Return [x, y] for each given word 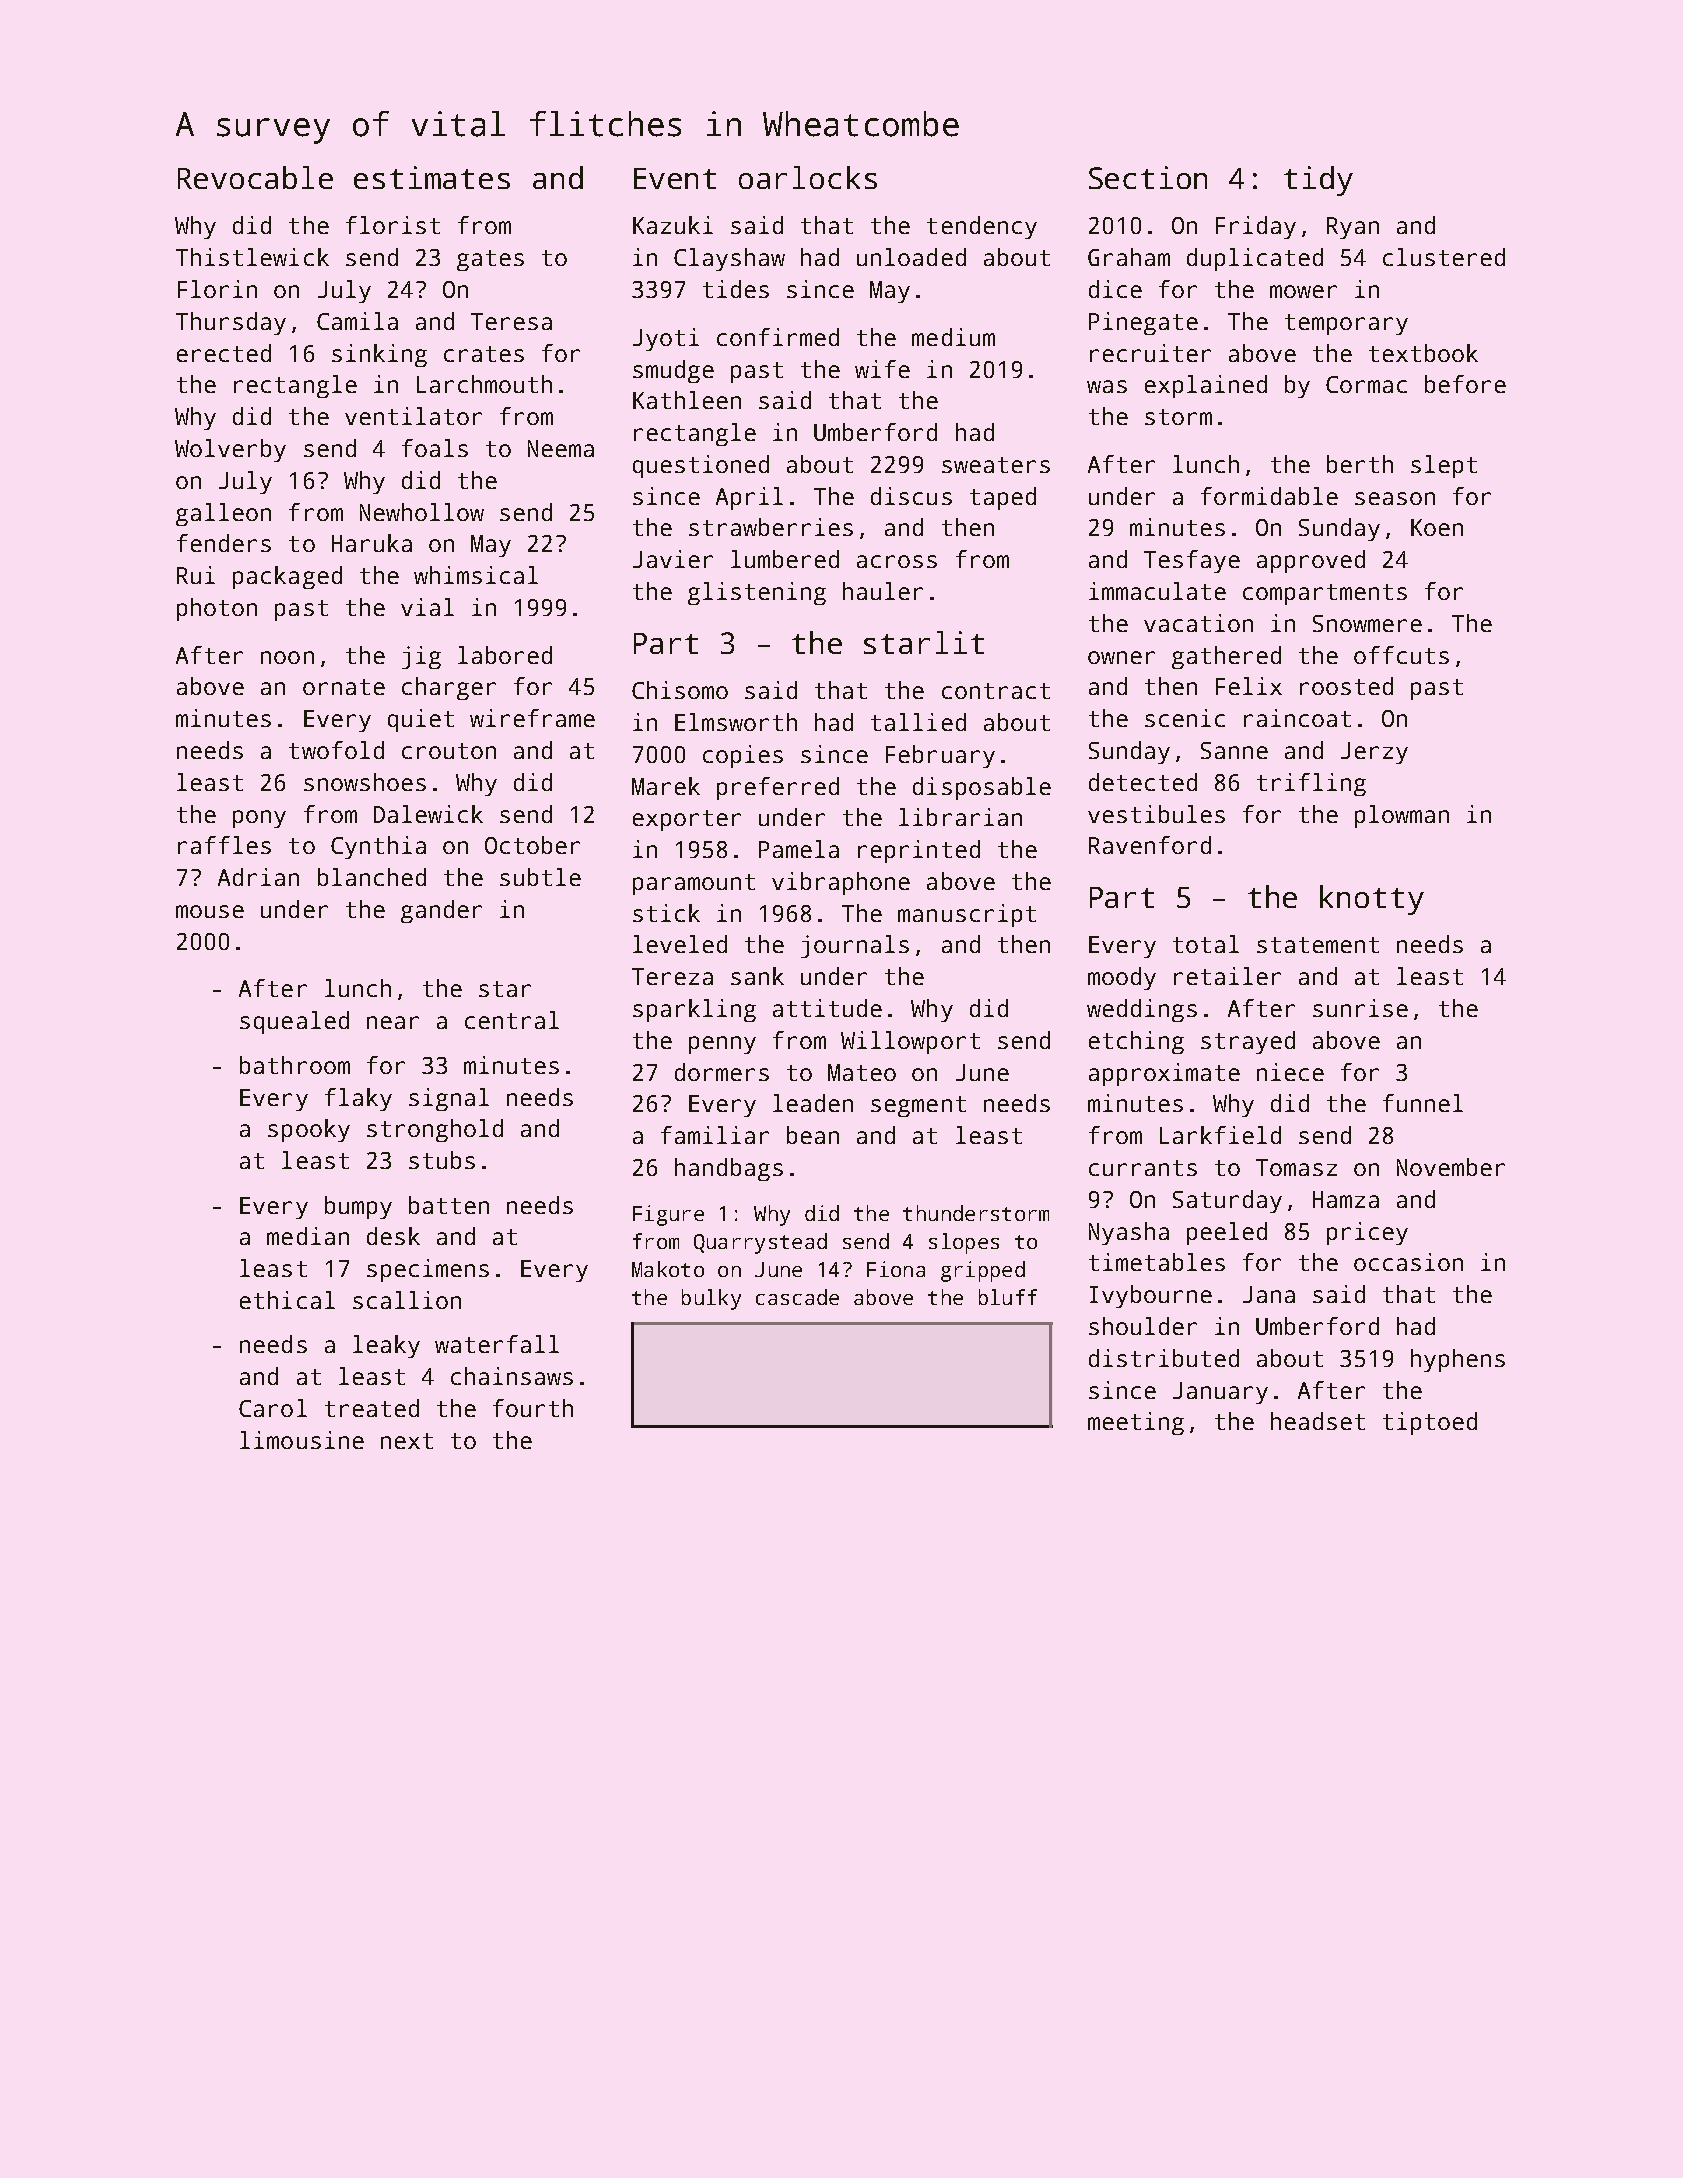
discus [911, 496]
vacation [1198, 623]
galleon [223, 514]
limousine [302, 1440]
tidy [1318, 181]
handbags [729, 1169]
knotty [1372, 900]
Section [1148, 177]
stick [666, 913]
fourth [533, 1408]
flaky [358, 1099]
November [1451, 1167]
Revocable [255, 177]
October [532, 845]
